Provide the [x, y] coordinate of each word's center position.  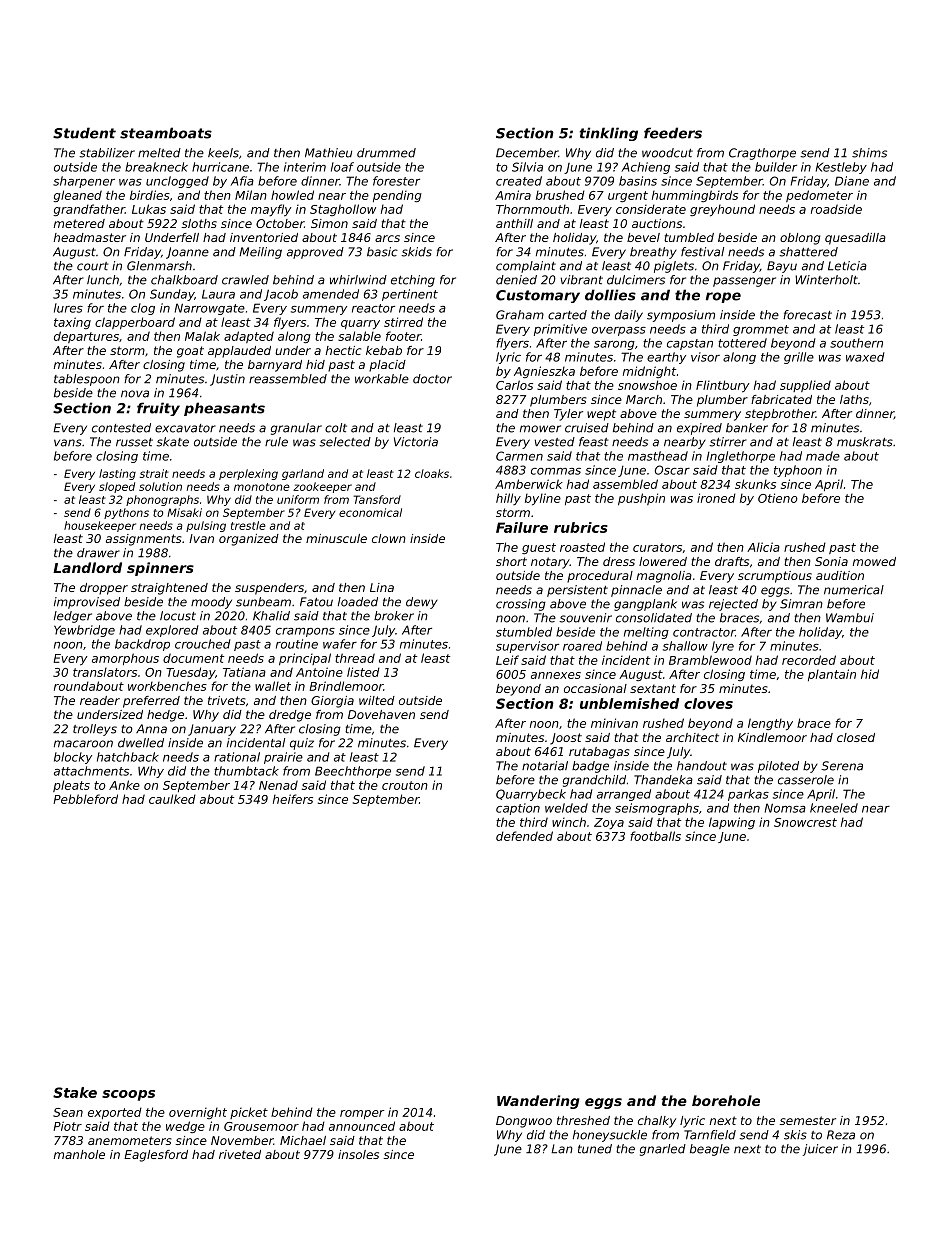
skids [416, 252]
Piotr [67, 1126]
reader [100, 700]
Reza [841, 1135]
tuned [595, 1149]
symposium [681, 316]
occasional [595, 688]
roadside [836, 209]
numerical [854, 590]
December [527, 153]
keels [223, 153]
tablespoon [87, 380]
